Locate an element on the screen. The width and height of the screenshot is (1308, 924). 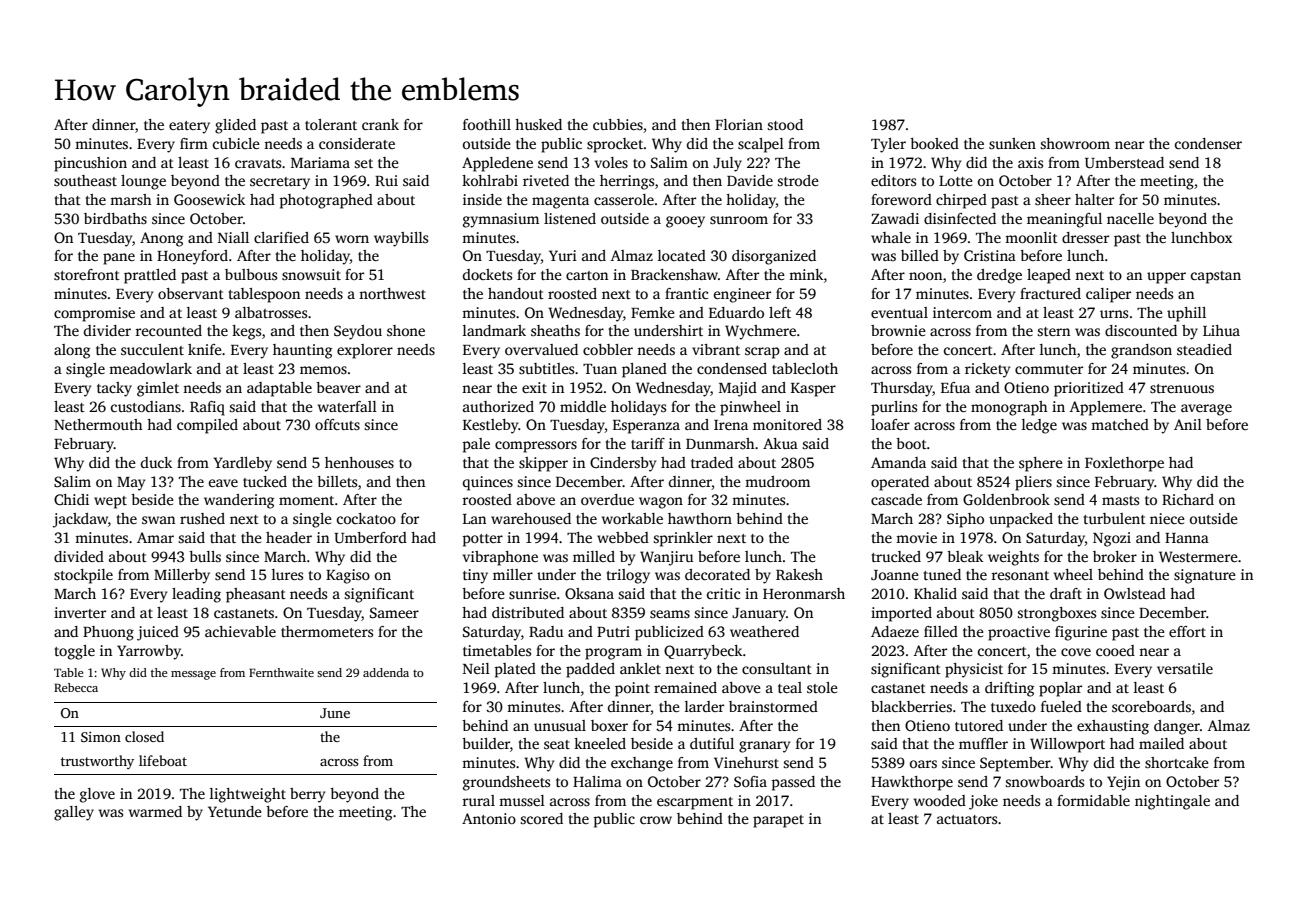
condenser is located at coordinates (1208, 143).
